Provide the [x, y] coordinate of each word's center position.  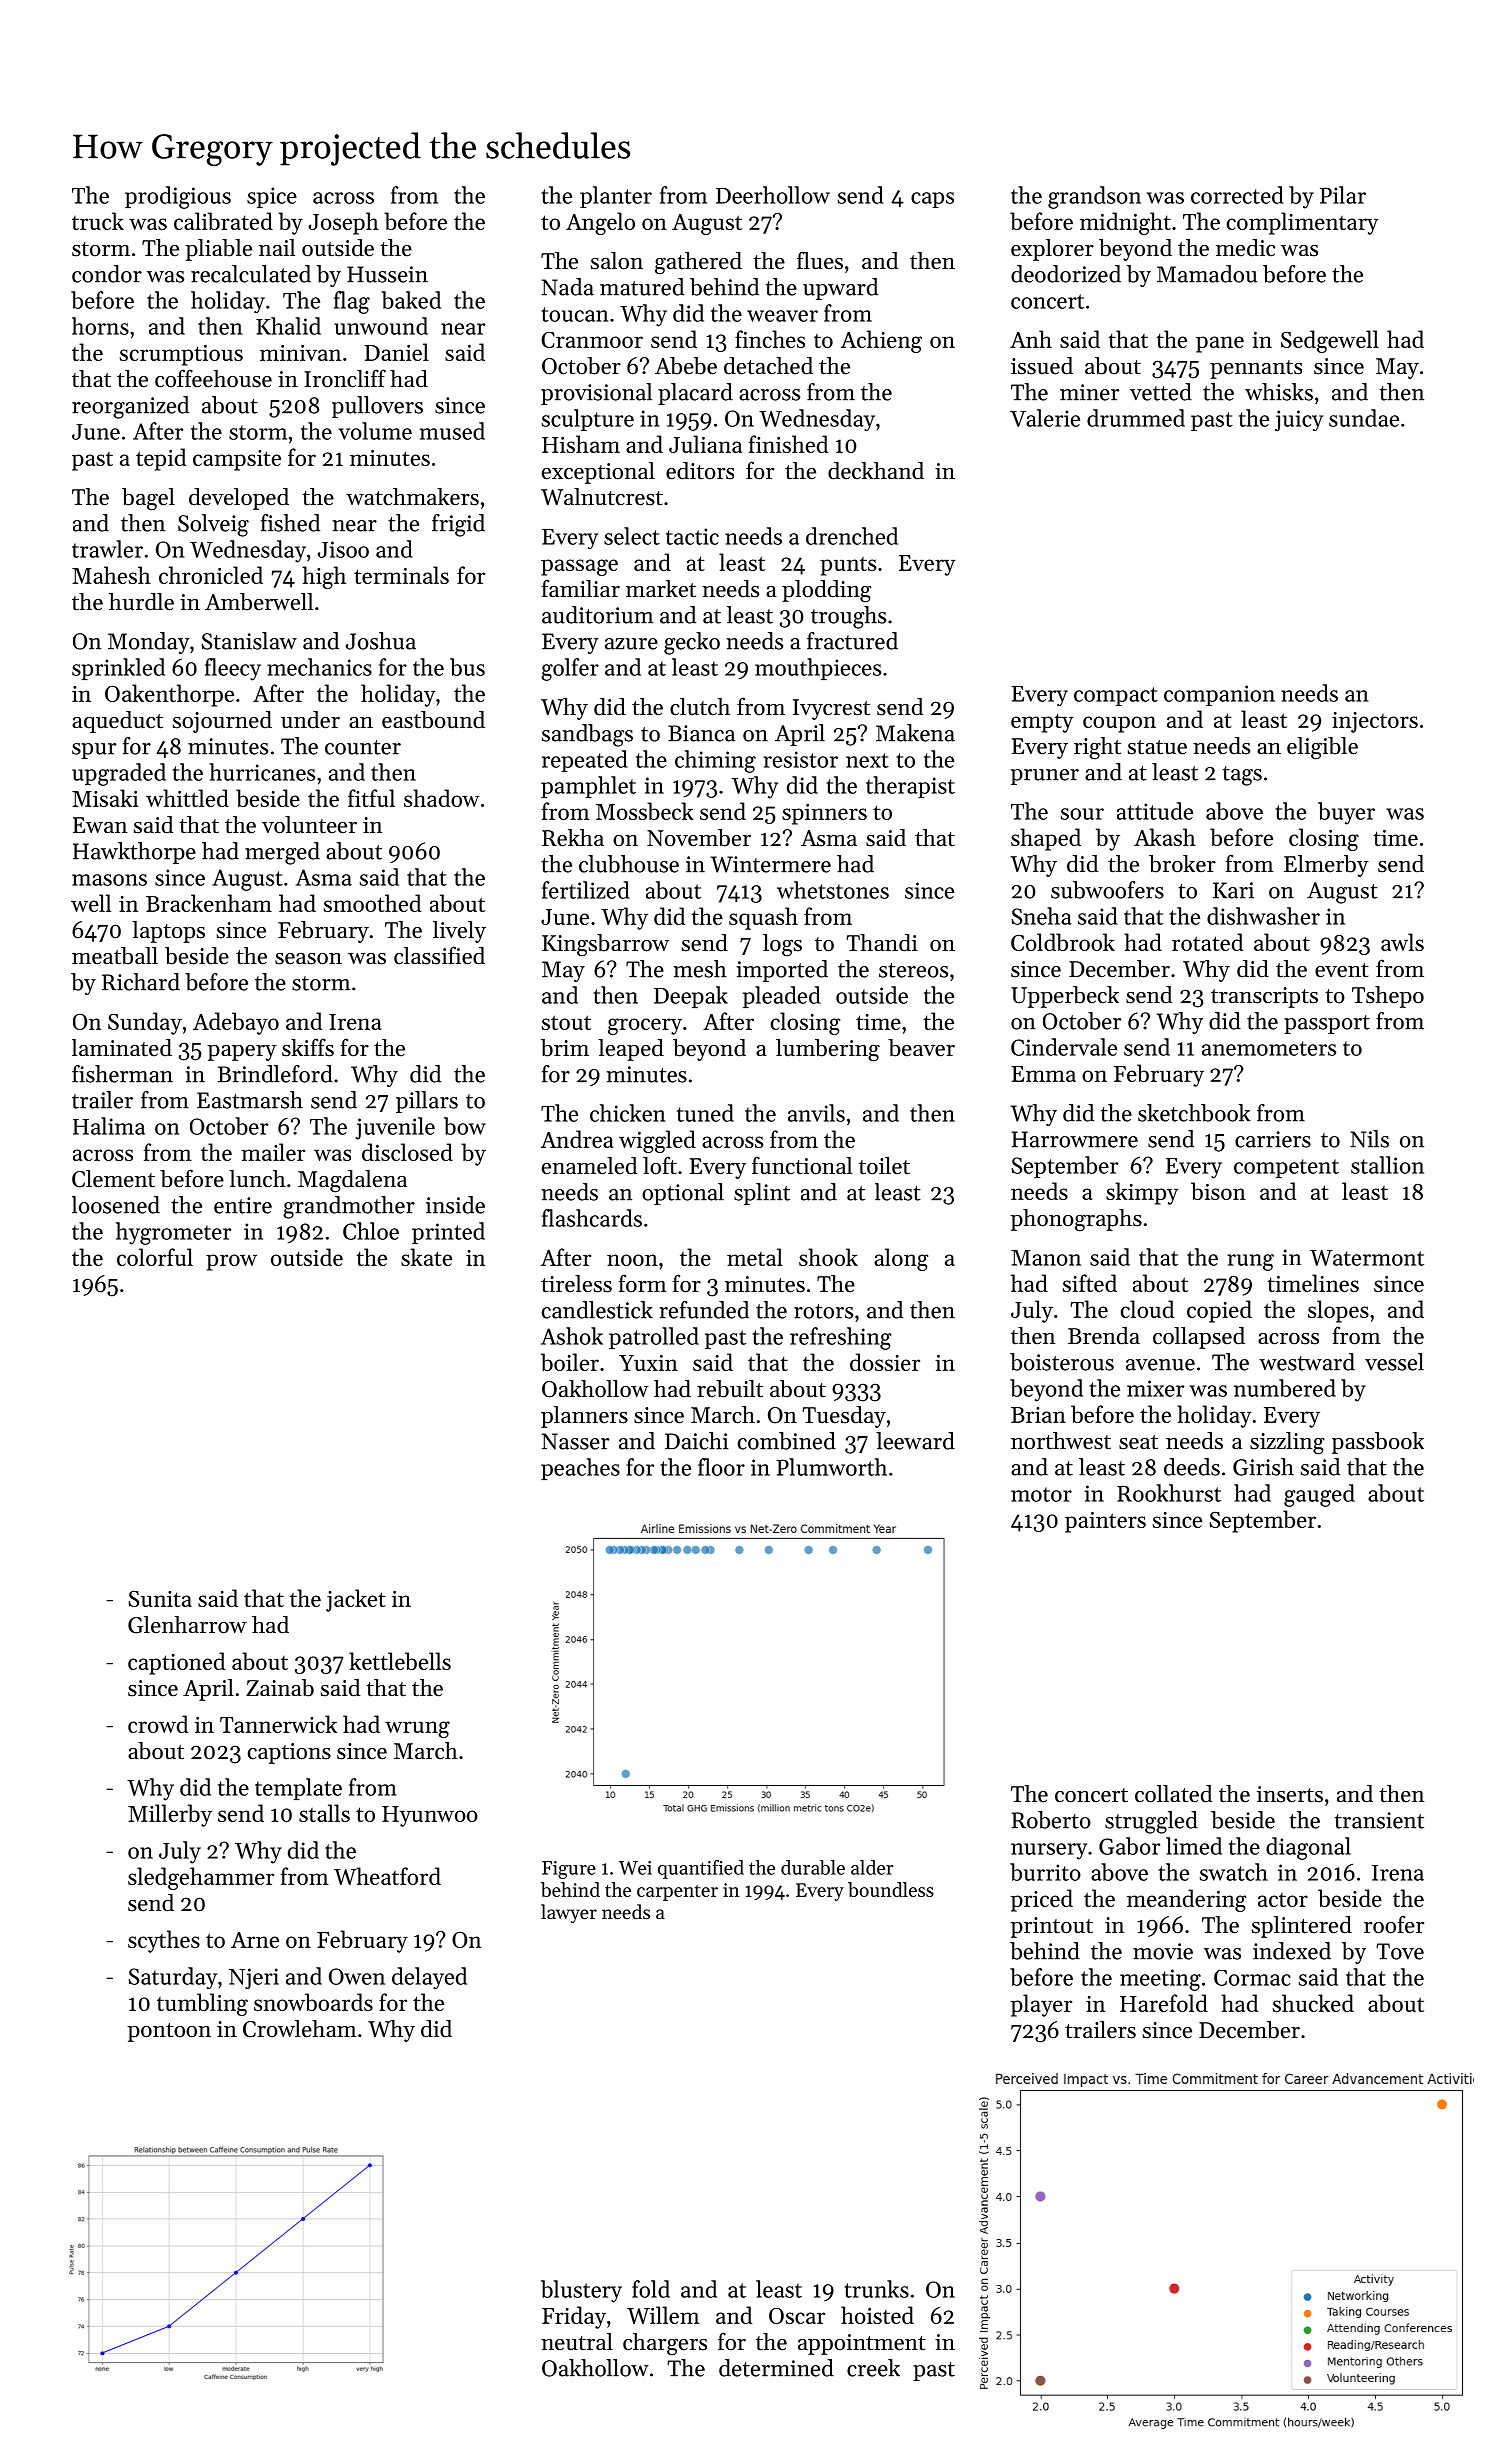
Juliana [705, 444]
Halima [109, 1126]
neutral [577, 2342]
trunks [876, 2289]
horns [100, 326]
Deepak [691, 997]
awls [1402, 942]
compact [1116, 696]
